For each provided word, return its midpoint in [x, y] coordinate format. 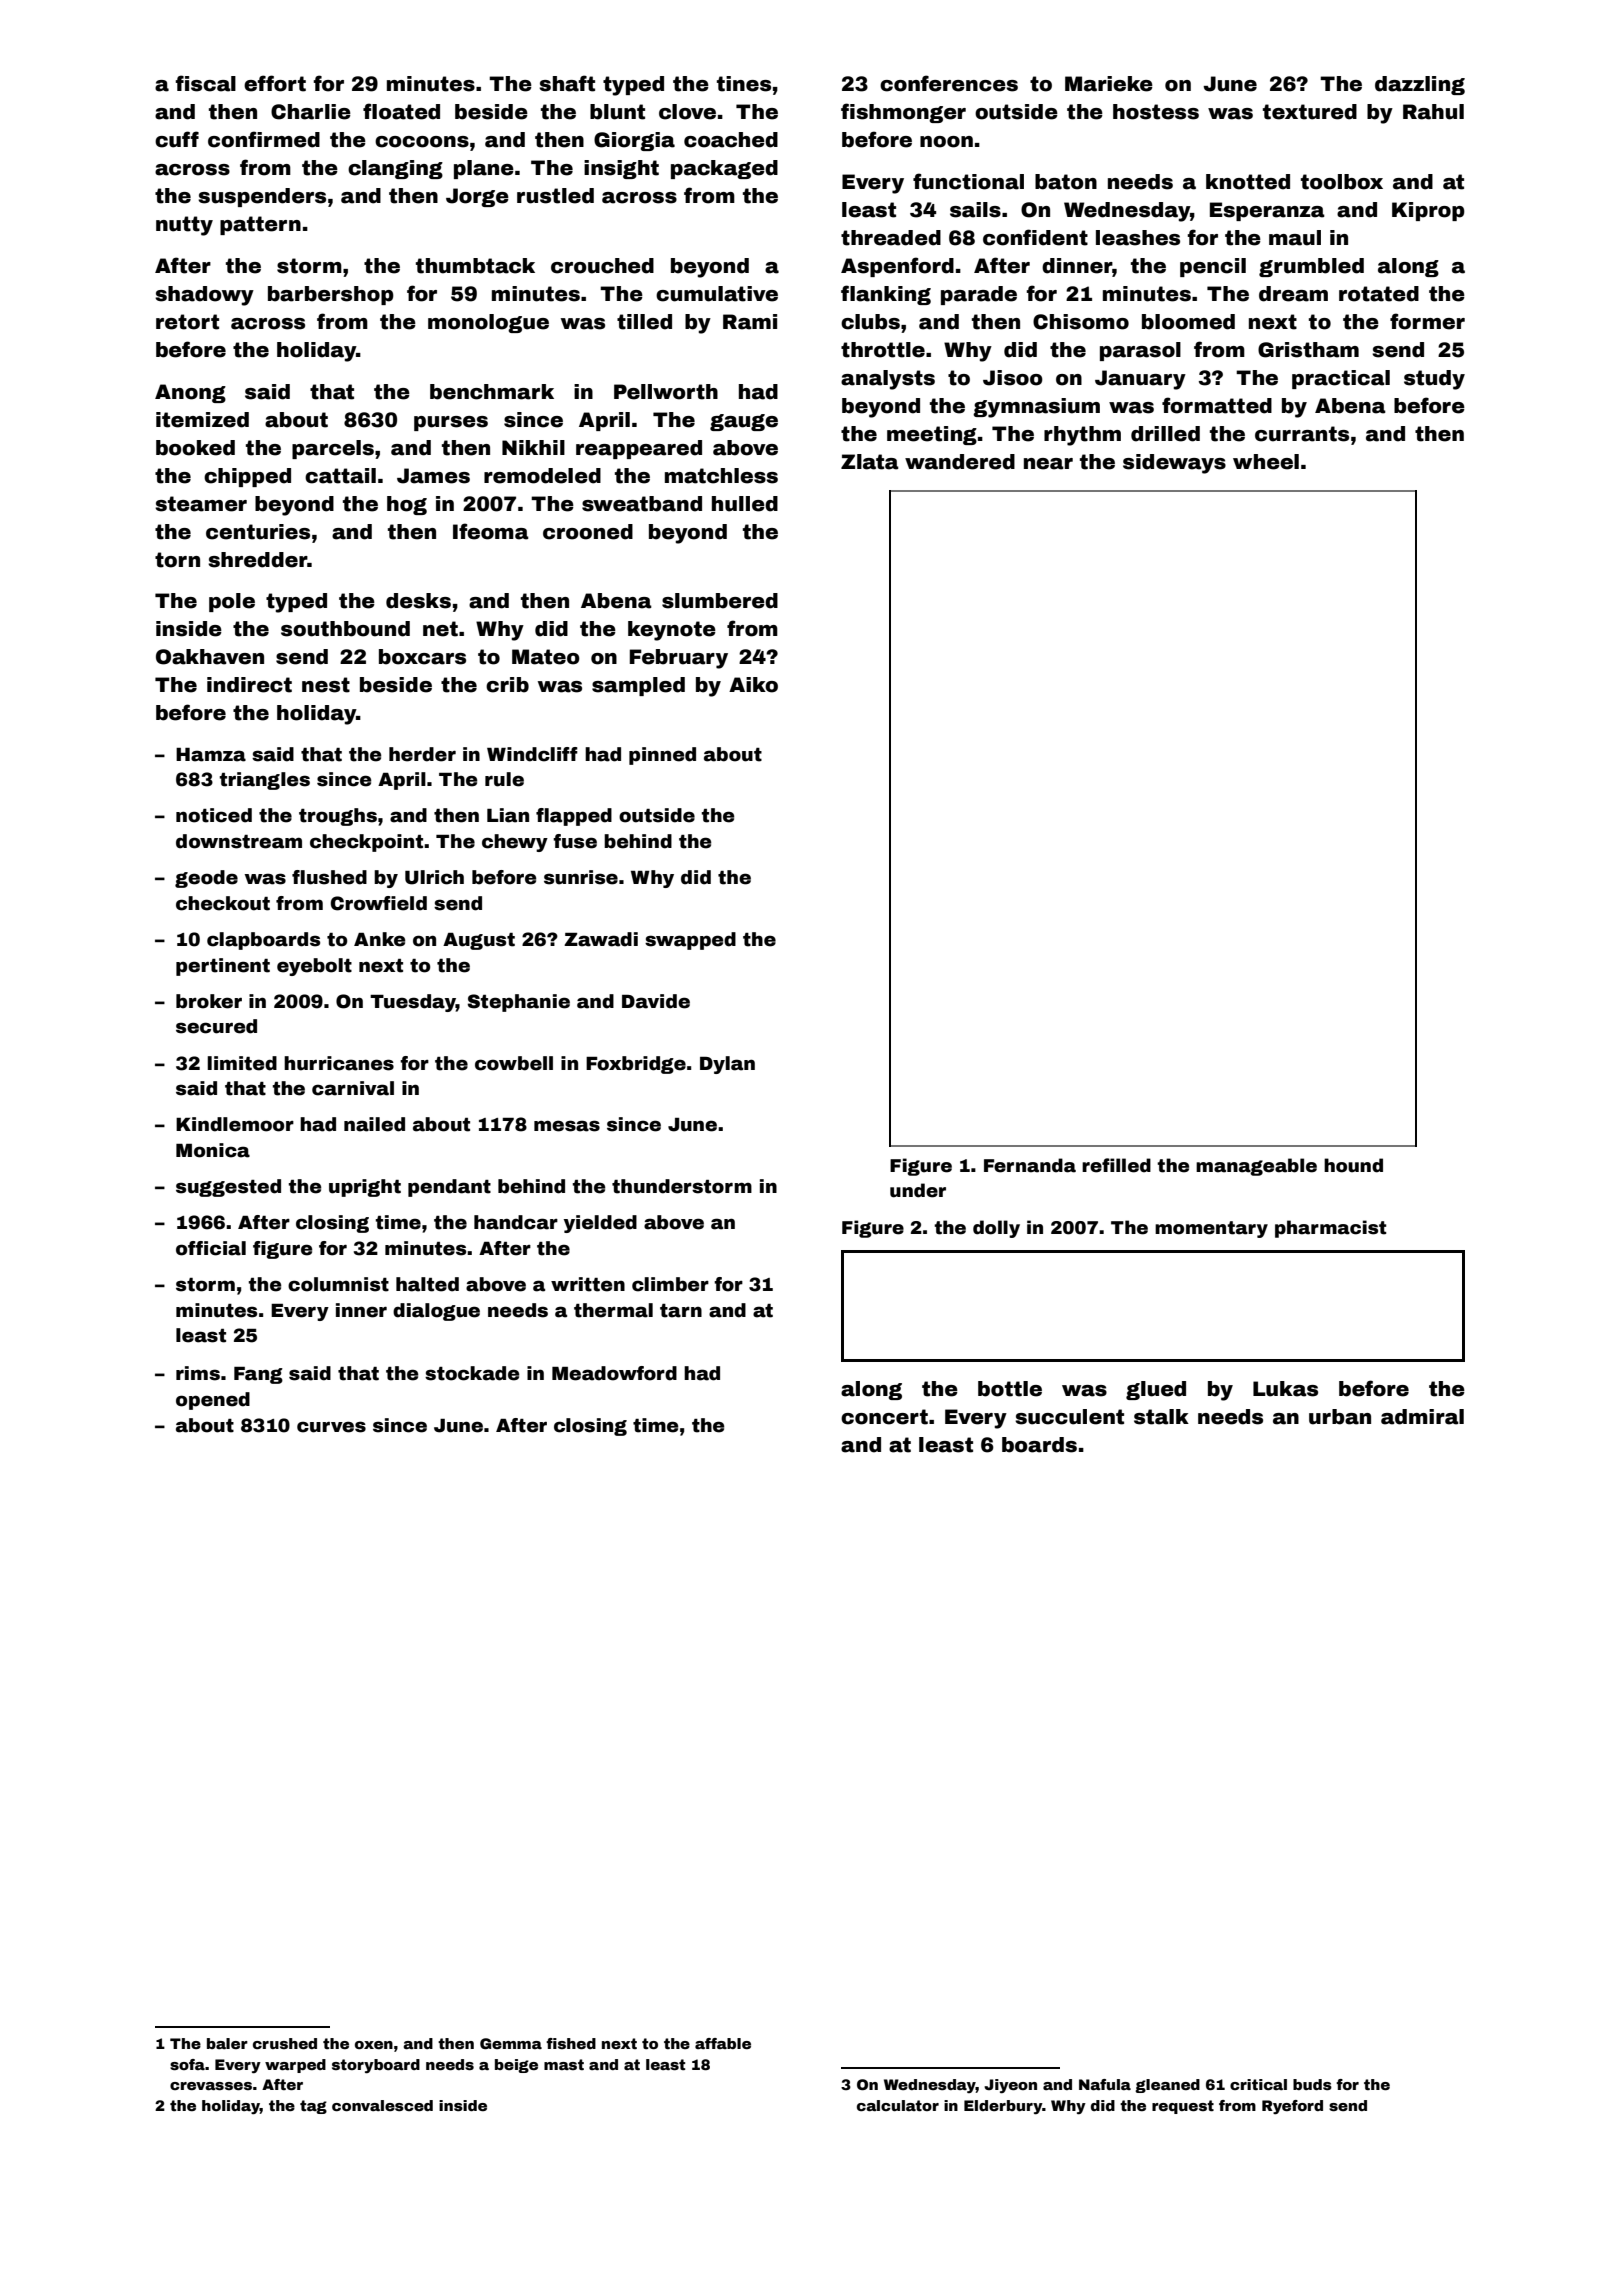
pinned [662, 756]
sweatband [642, 504]
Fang [258, 1375]
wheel [1266, 462]
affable [723, 2043]
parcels [333, 449]
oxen [374, 2045]
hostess [1156, 112]
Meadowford [614, 1373]
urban [1340, 1417]
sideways [1174, 464]
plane [484, 169]
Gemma [511, 2043]
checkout [223, 903]
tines [744, 84]
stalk [1161, 1417]
